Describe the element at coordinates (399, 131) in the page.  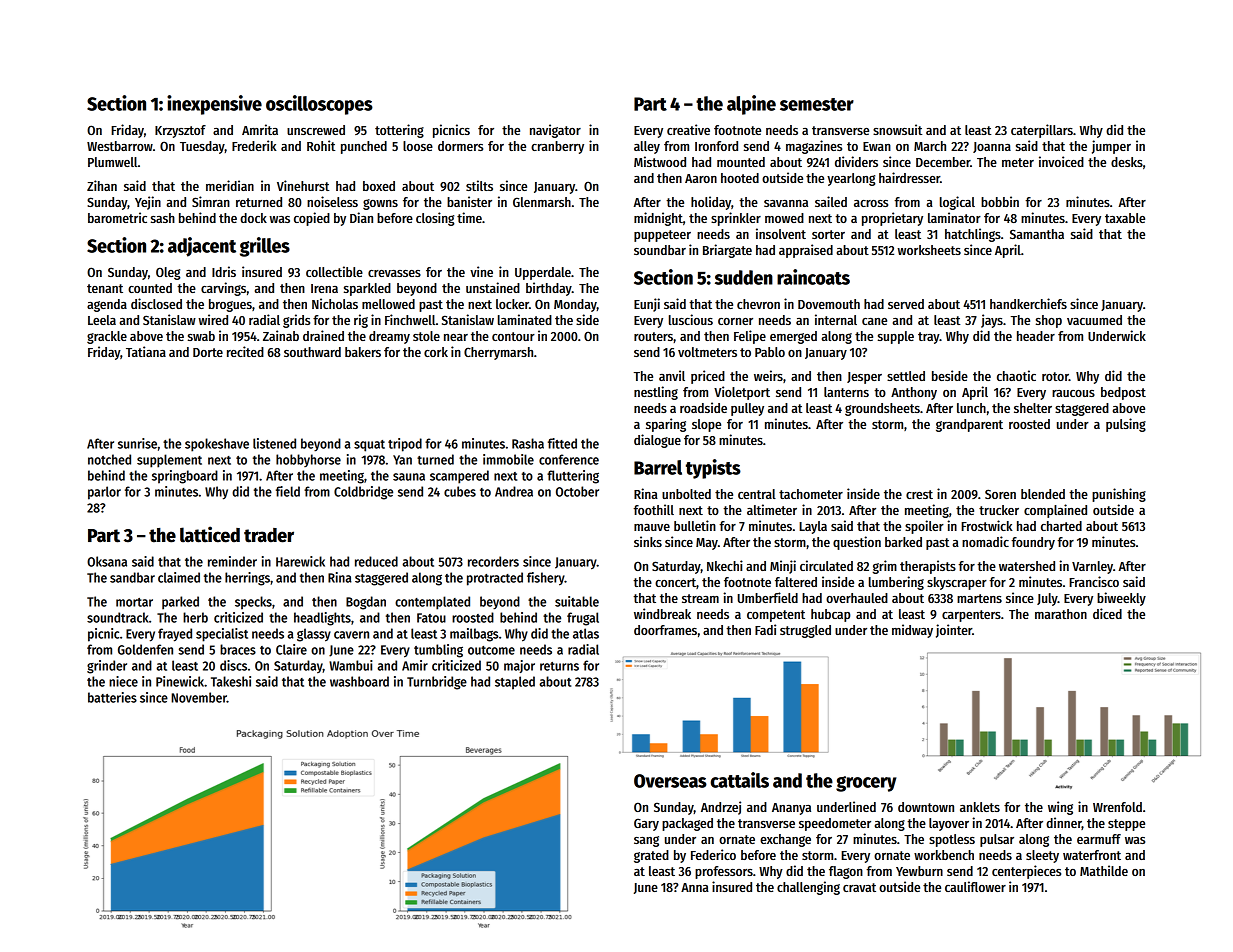
I see `tottering` at that location.
